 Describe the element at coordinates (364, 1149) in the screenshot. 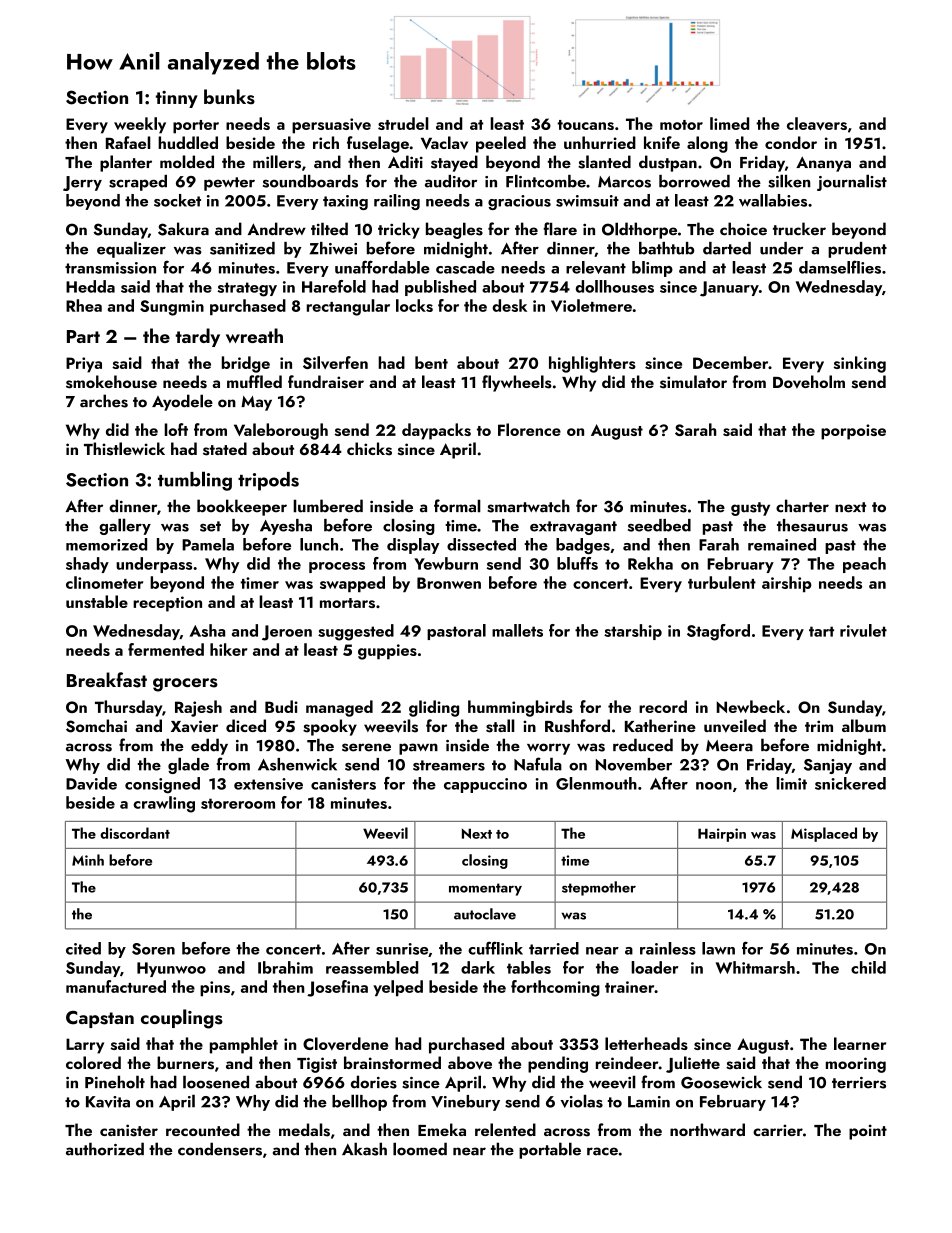

I see `Akash` at that location.
